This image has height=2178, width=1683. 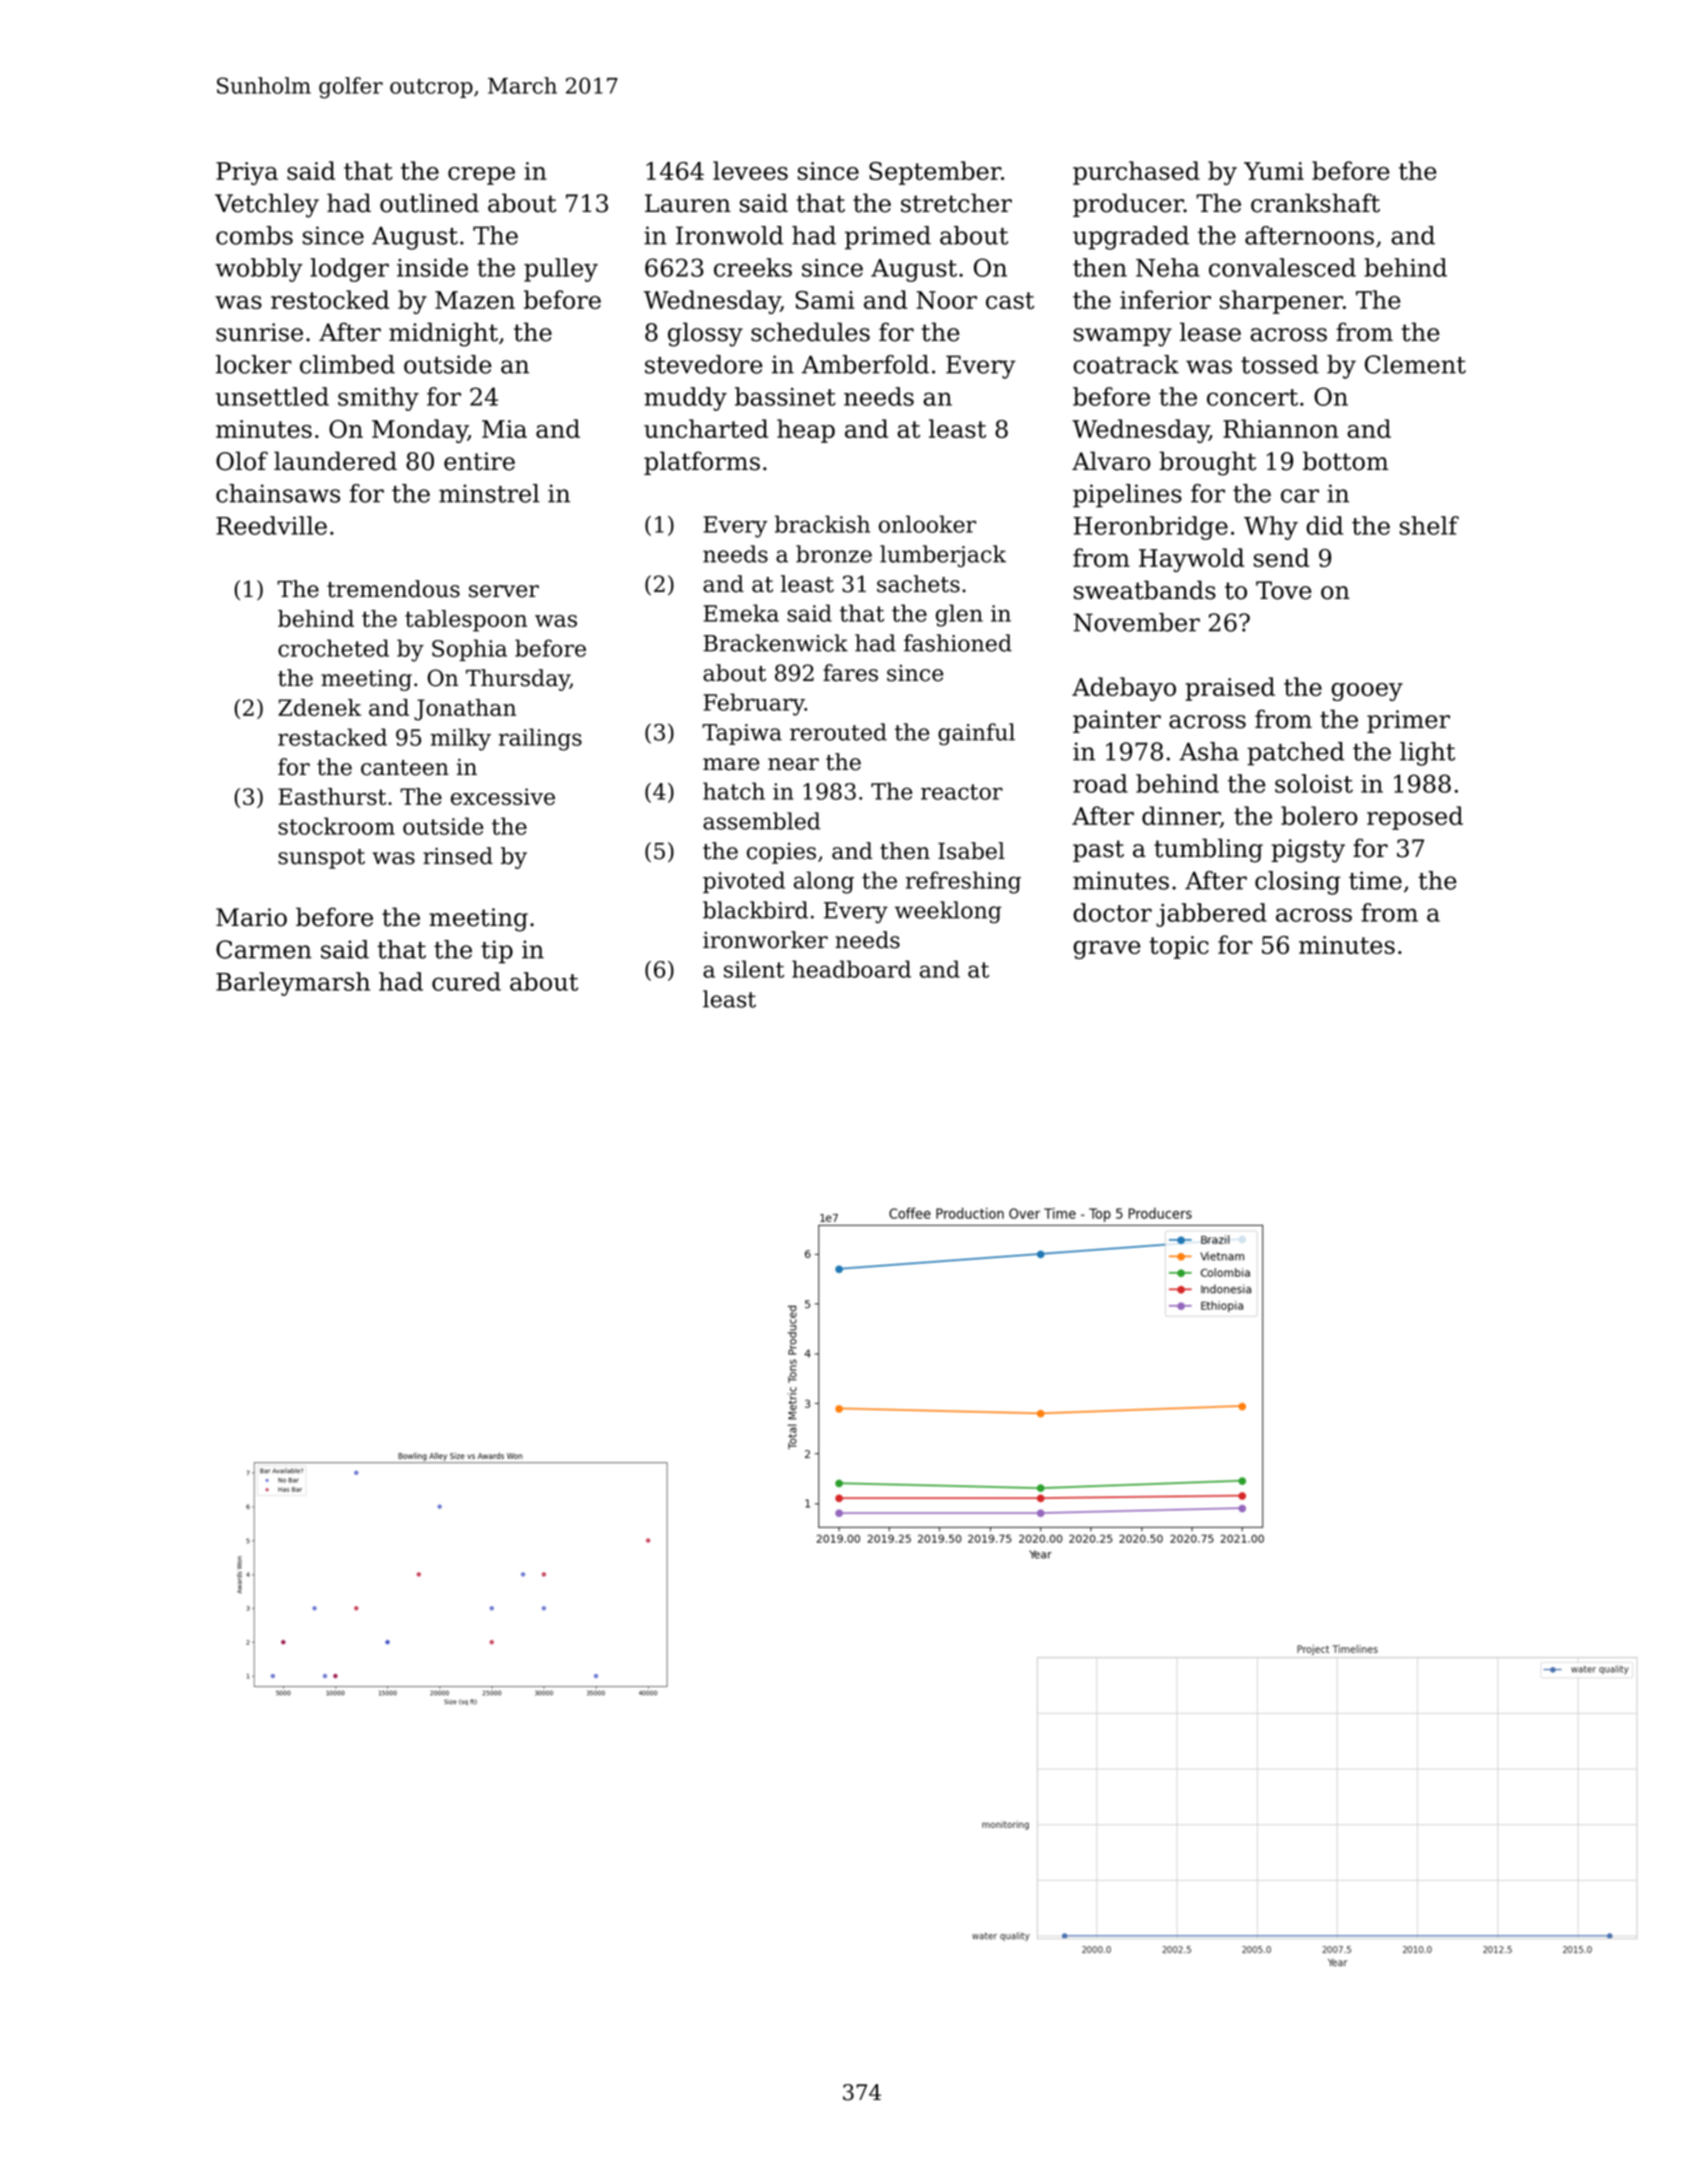 What do you see at coordinates (1136, 173) in the image?
I see `purchased` at bounding box center [1136, 173].
